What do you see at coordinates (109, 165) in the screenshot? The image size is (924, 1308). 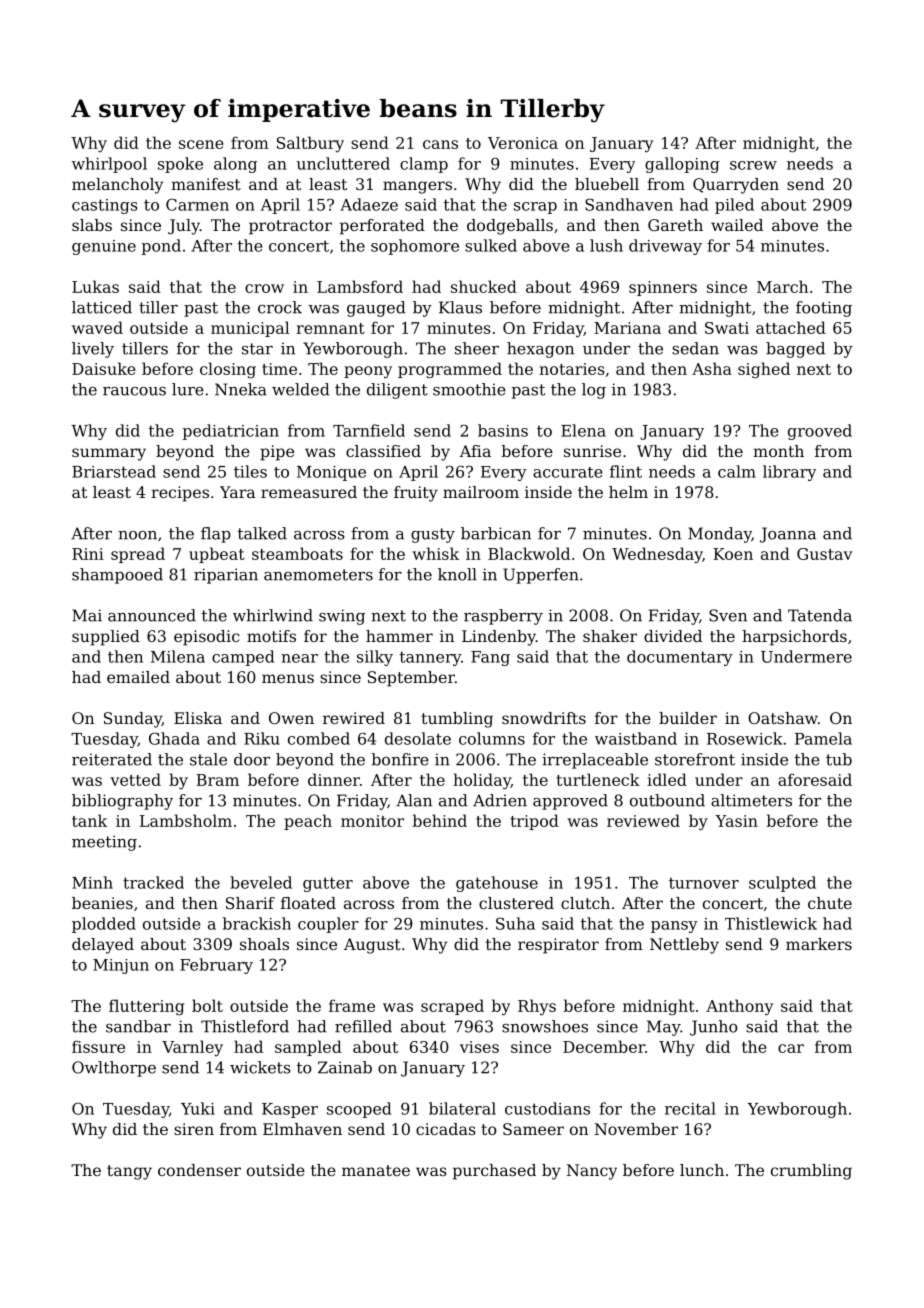 I see `whirlpool` at bounding box center [109, 165].
